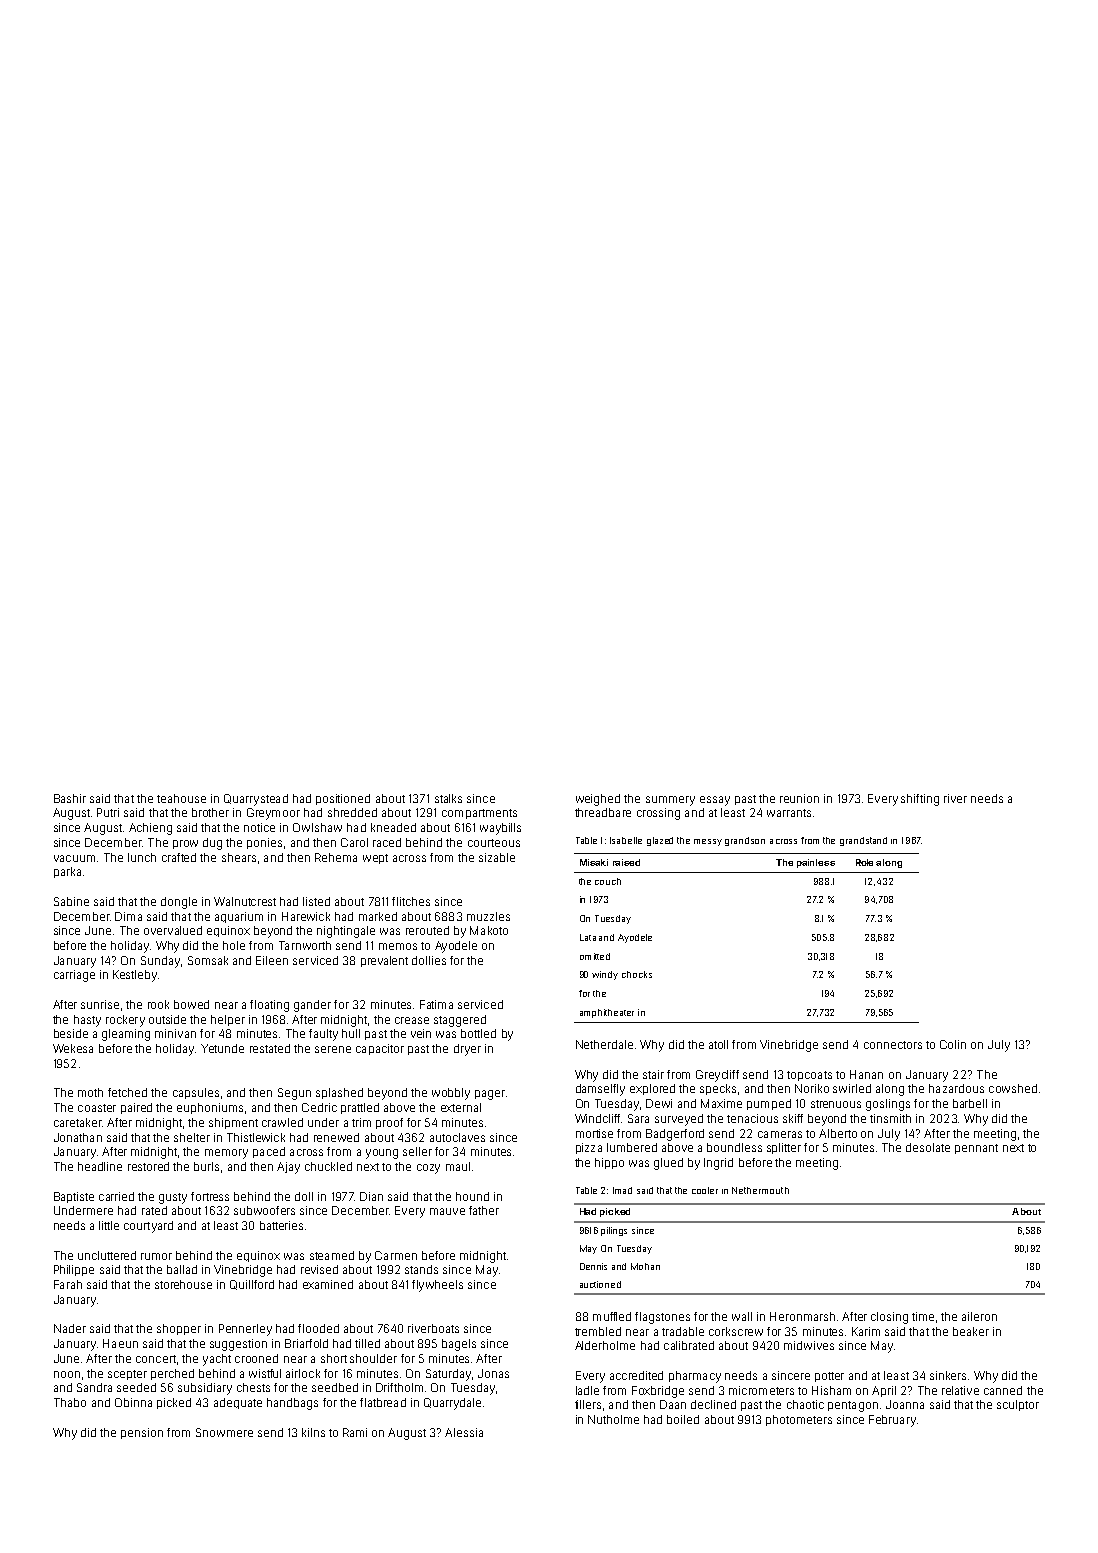 This image has height=1553, width=1098. I want to click on Role, so click(864, 862).
